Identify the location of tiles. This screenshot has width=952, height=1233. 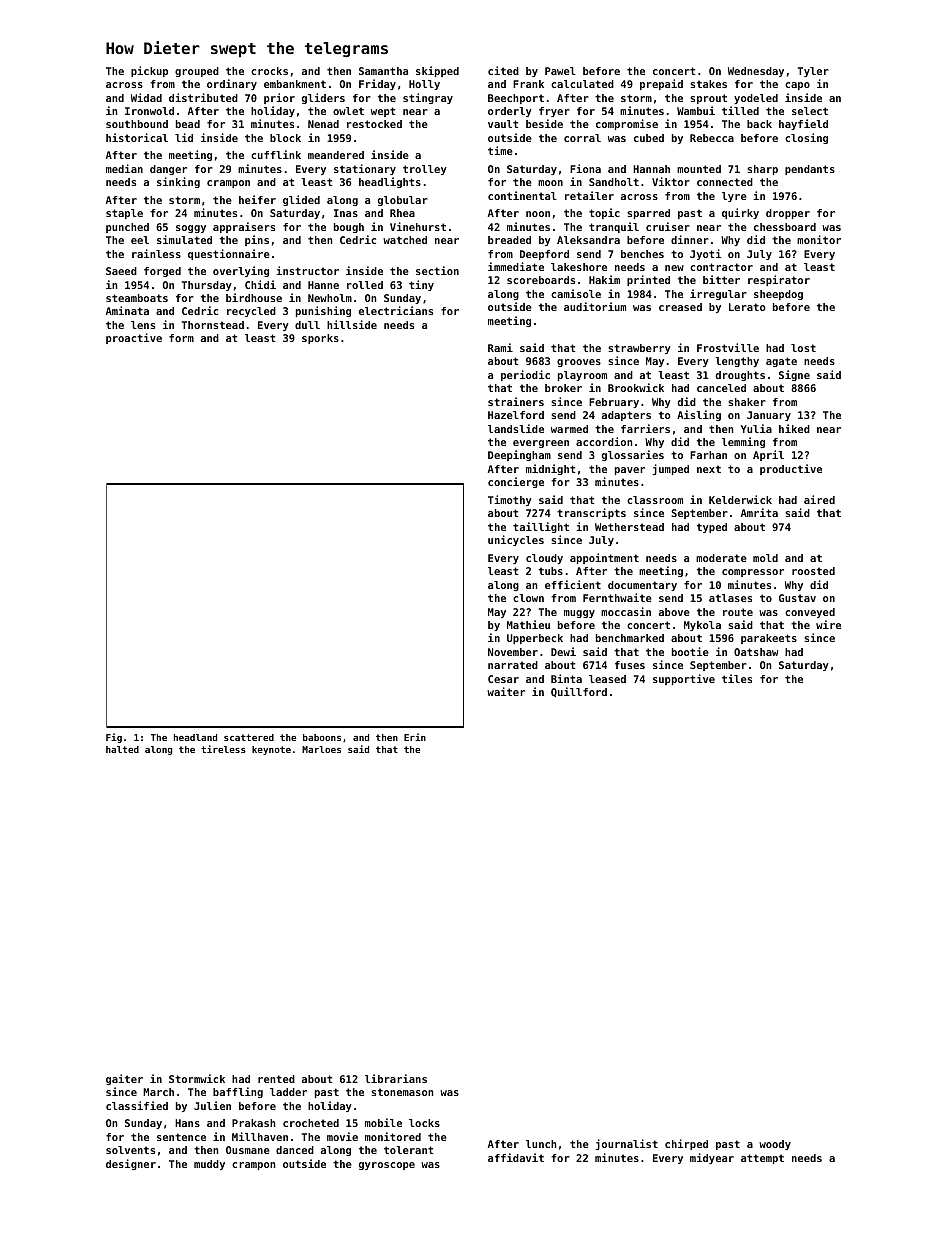
(737, 678).
